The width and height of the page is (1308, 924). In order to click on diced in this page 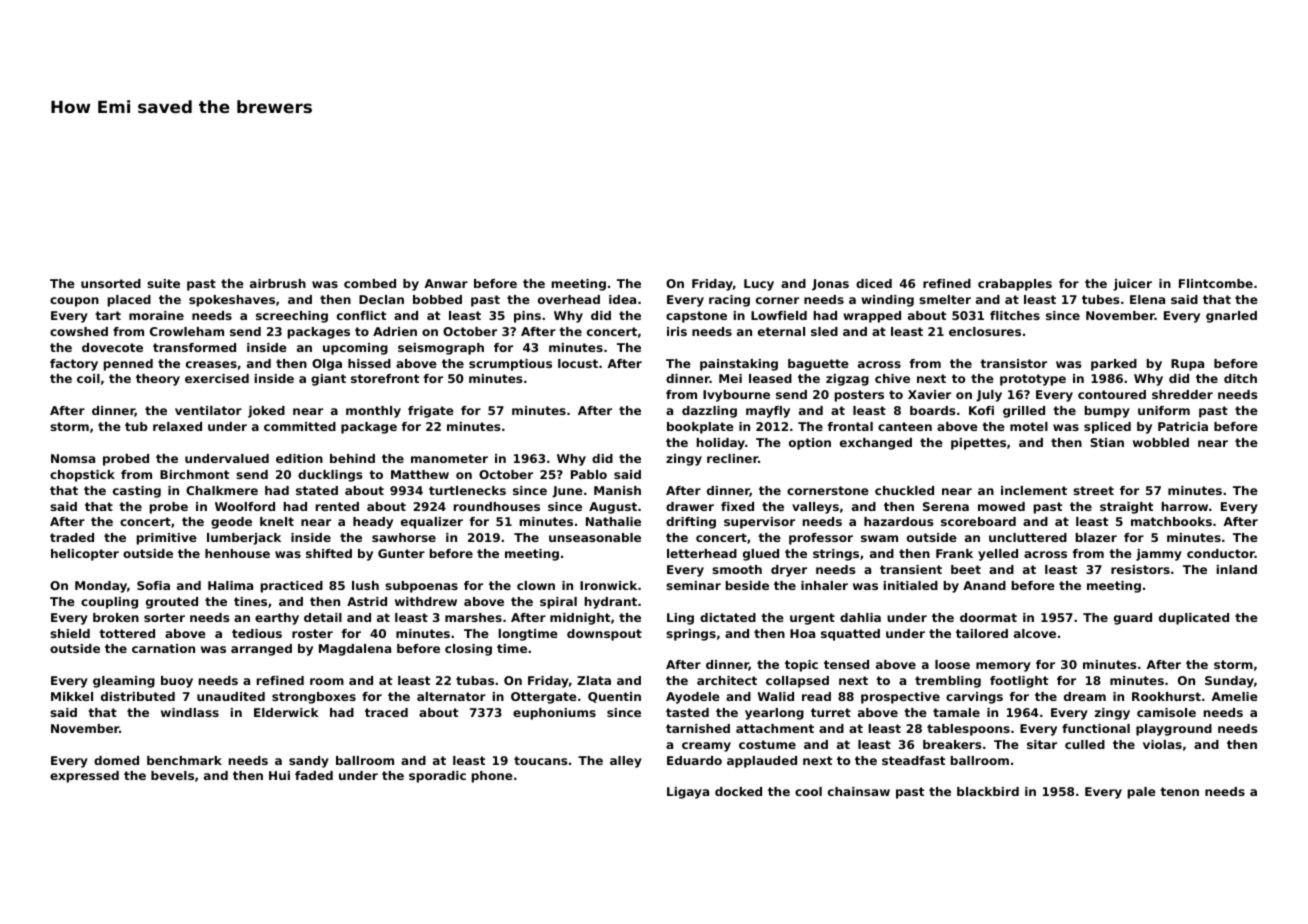, I will do `click(874, 283)`.
